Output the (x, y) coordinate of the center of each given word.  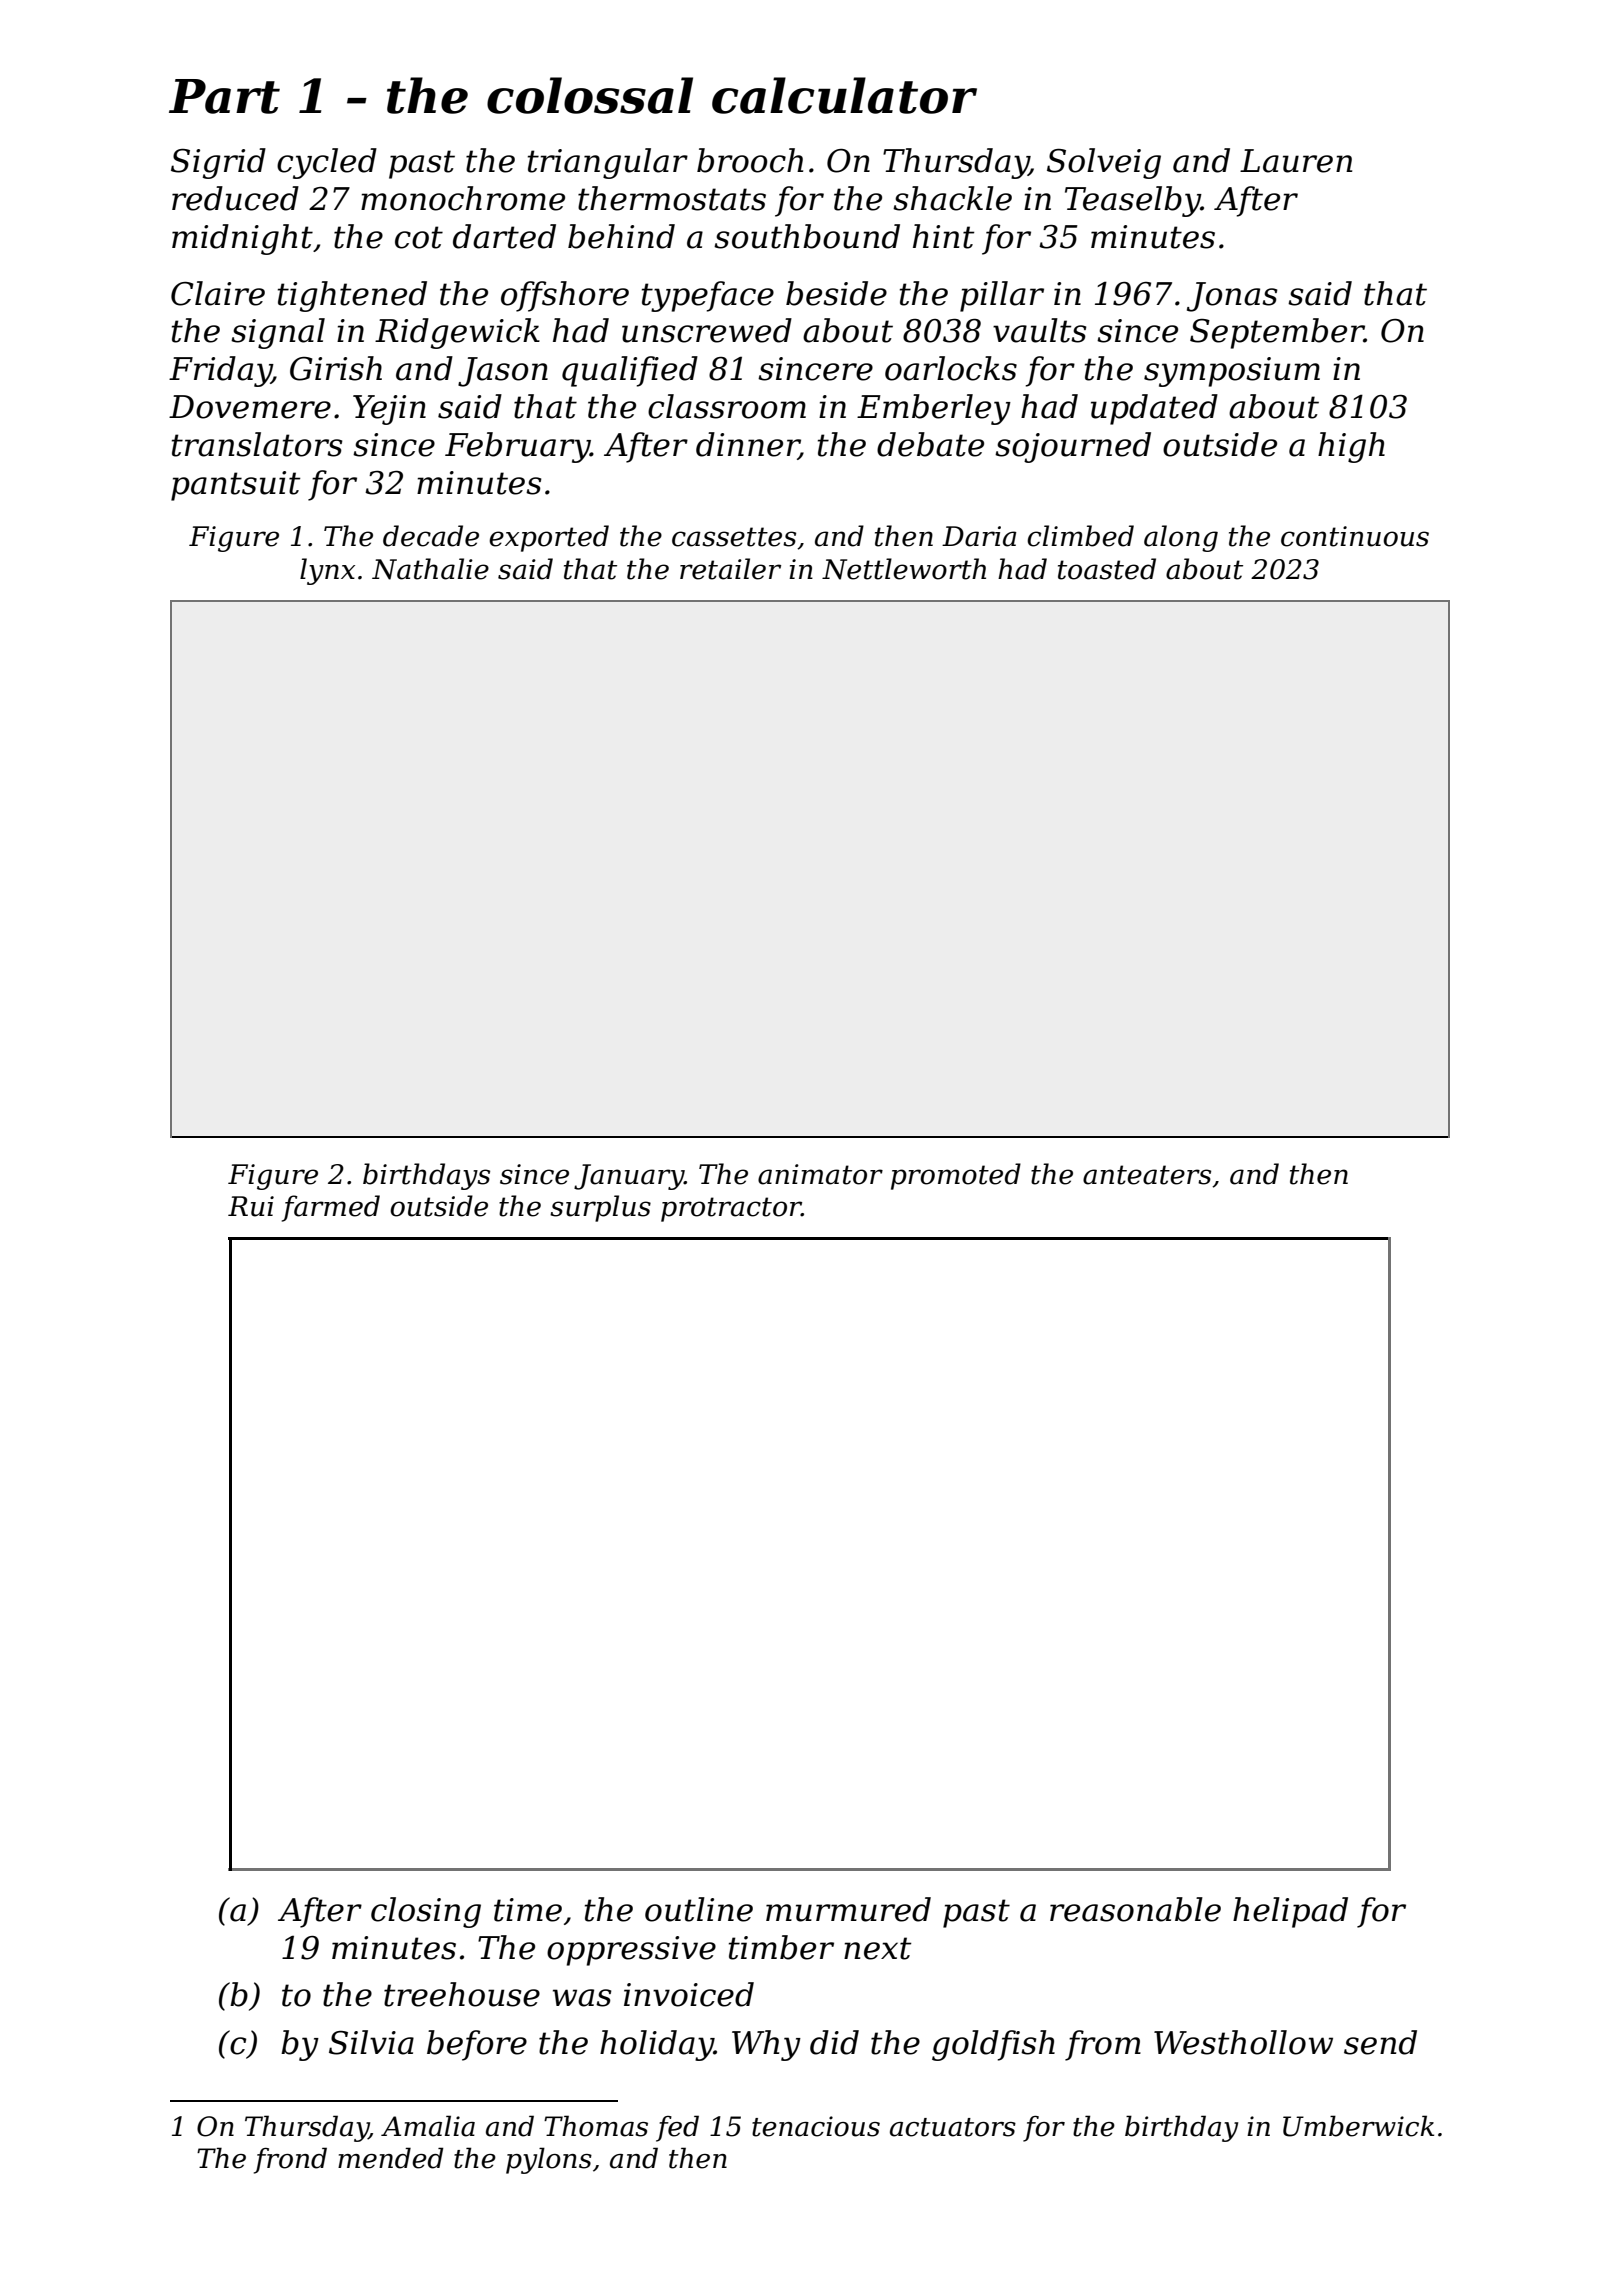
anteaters (1147, 1175)
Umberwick (1358, 2126)
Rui (251, 1206)
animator (820, 1174)
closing (426, 1912)
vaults (1039, 330)
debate (930, 444)
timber (781, 1947)
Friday (220, 371)
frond (290, 2160)
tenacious (816, 2126)
